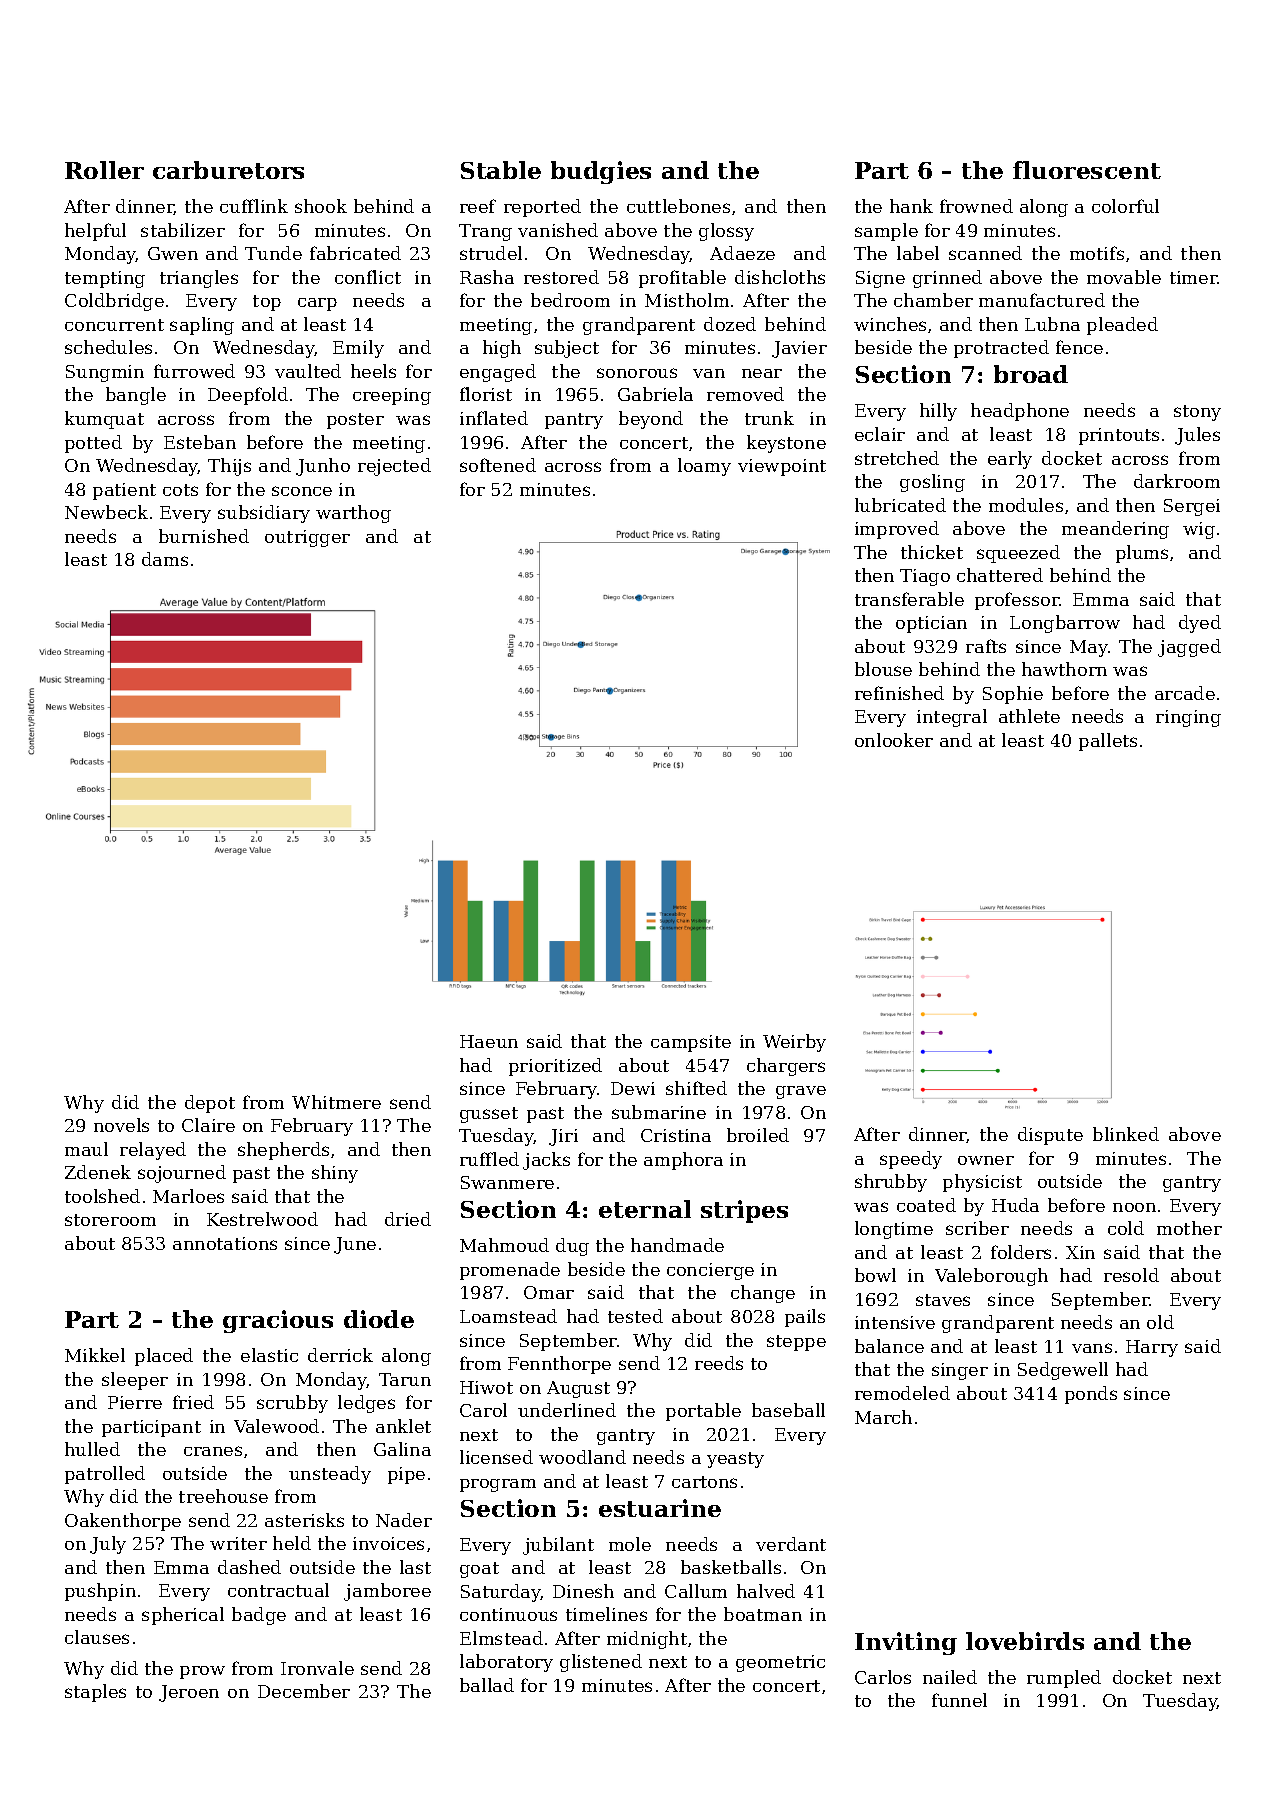  What do you see at coordinates (555, 1067) in the screenshot?
I see `prioritized` at bounding box center [555, 1067].
